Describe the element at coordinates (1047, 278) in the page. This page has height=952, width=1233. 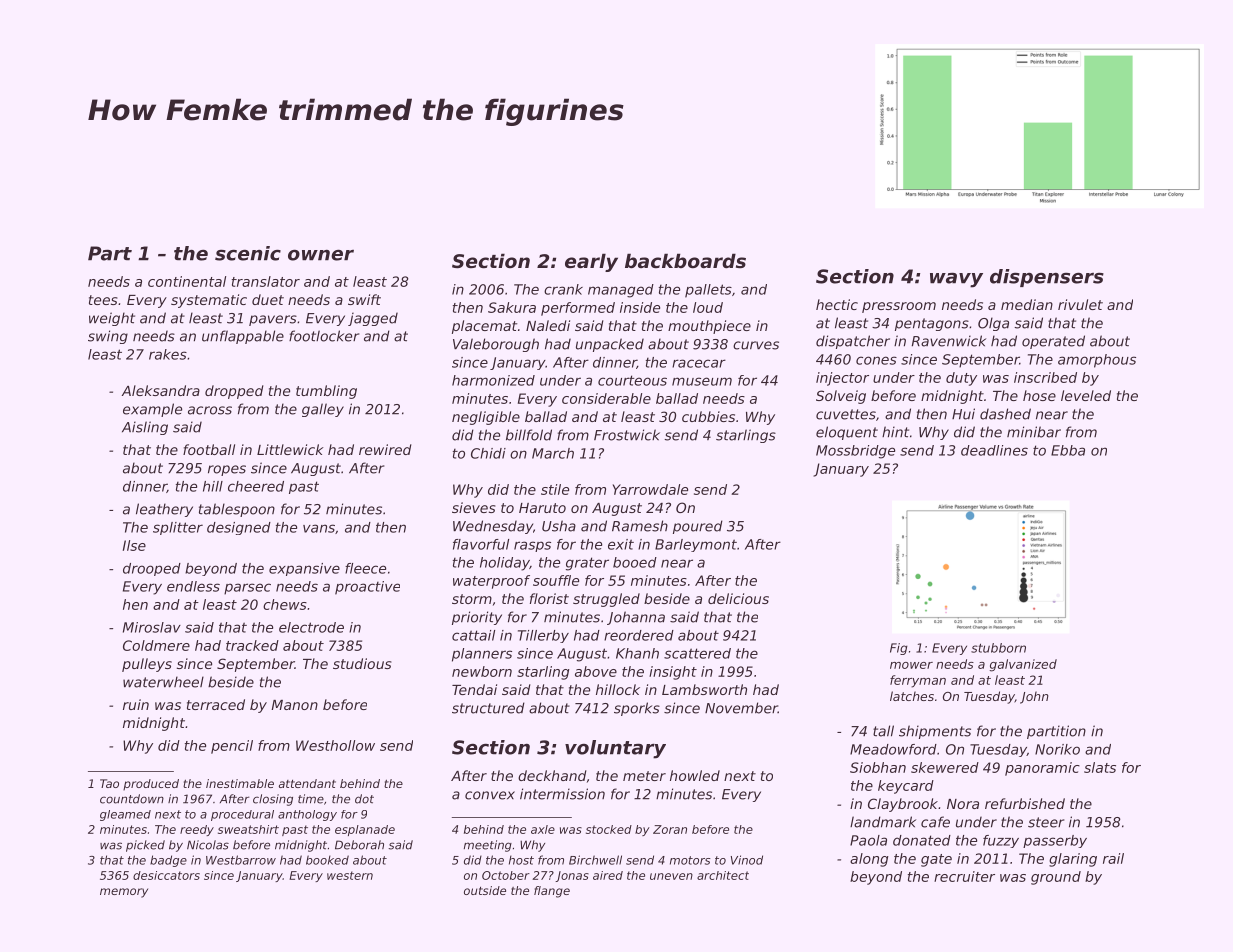
I see `dispensers` at that location.
